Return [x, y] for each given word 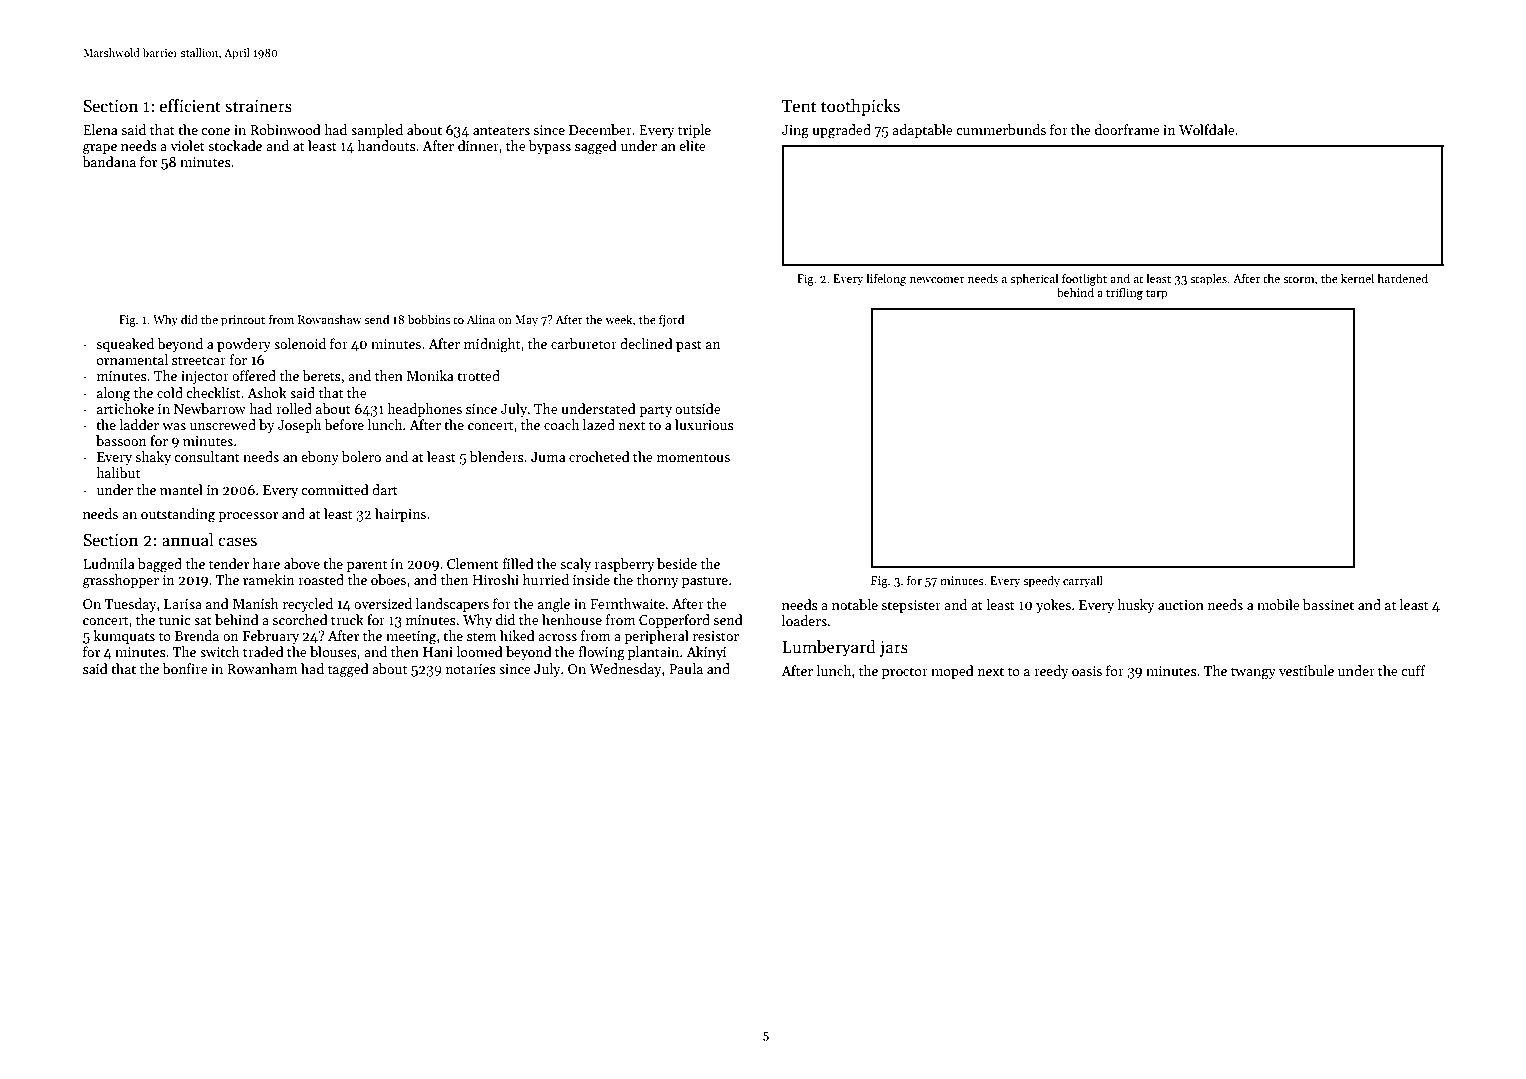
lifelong [886, 279]
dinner [478, 145]
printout [243, 321]
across [557, 637]
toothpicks [860, 107]
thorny [658, 581]
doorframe [1127, 129]
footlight [1084, 279]
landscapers [452, 605]
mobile [1278, 604]
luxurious [704, 424]
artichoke [125, 408]
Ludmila [108, 563]
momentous [693, 457]
